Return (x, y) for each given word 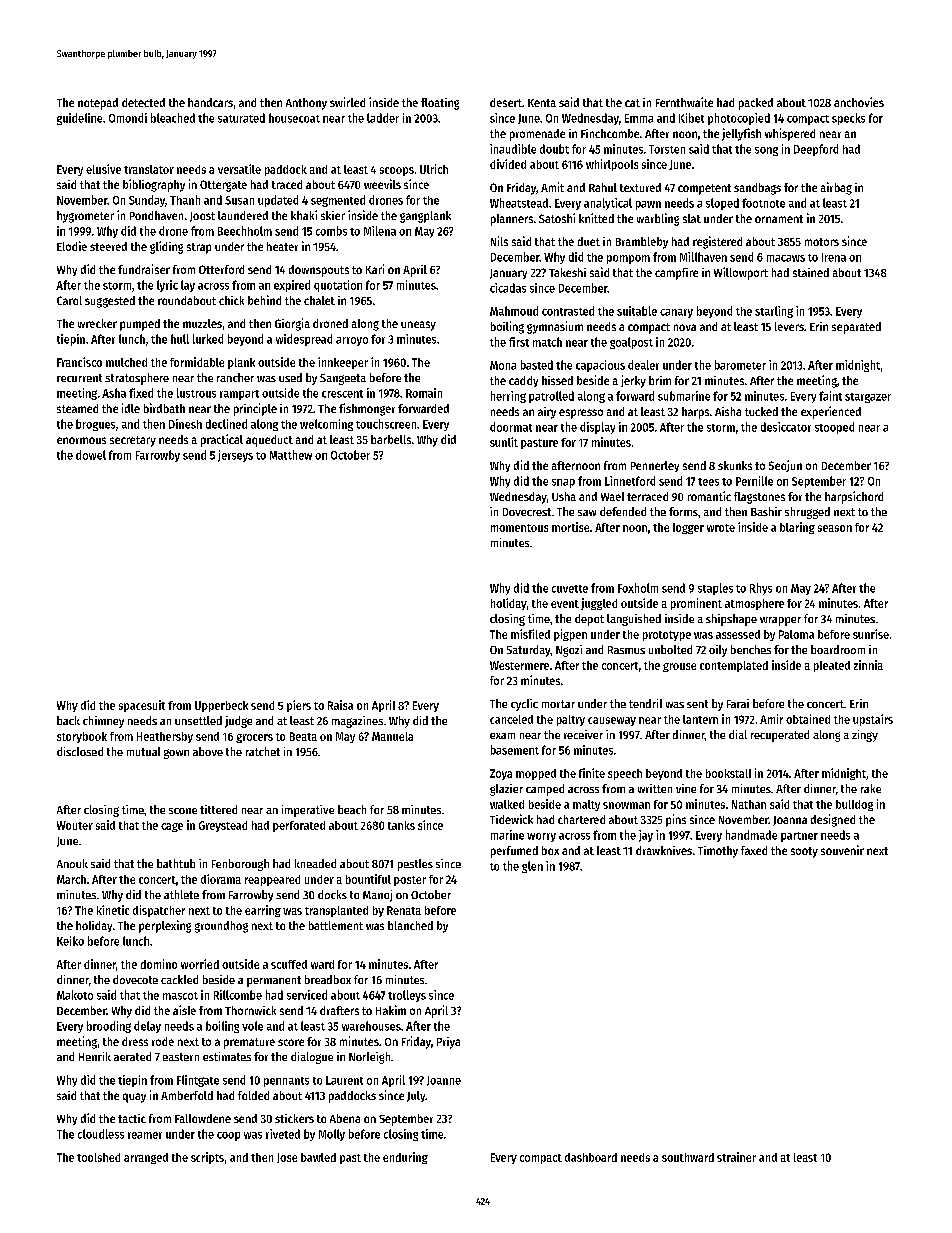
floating (440, 104)
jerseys (235, 456)
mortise (570, 527)
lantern (700, 719)
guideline (79, 119)
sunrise (871, 634)
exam (502, 736)
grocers (254, 738)
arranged (146, 1158)
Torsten (667, 149)
